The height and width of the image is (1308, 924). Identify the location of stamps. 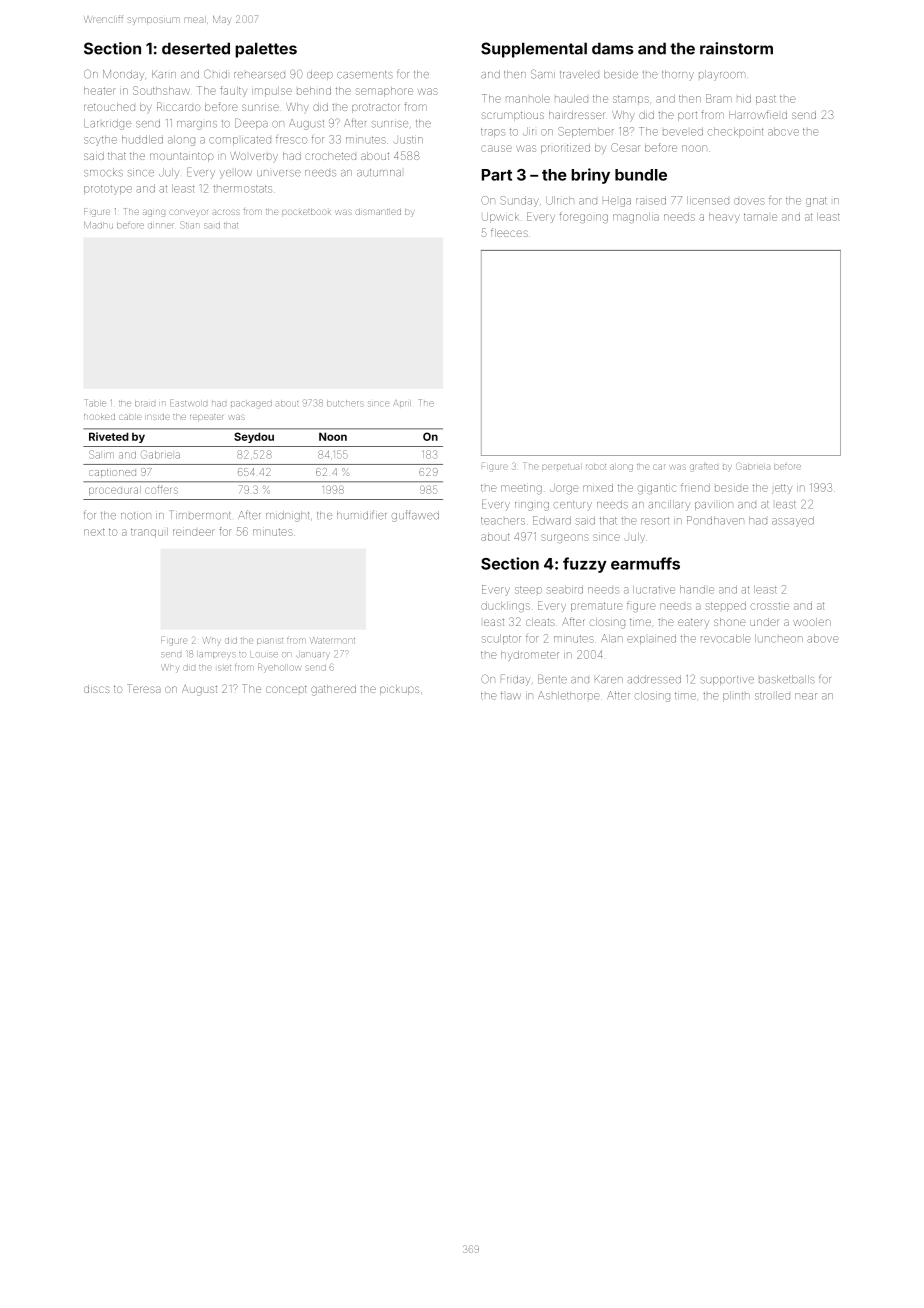
(631, 100).
